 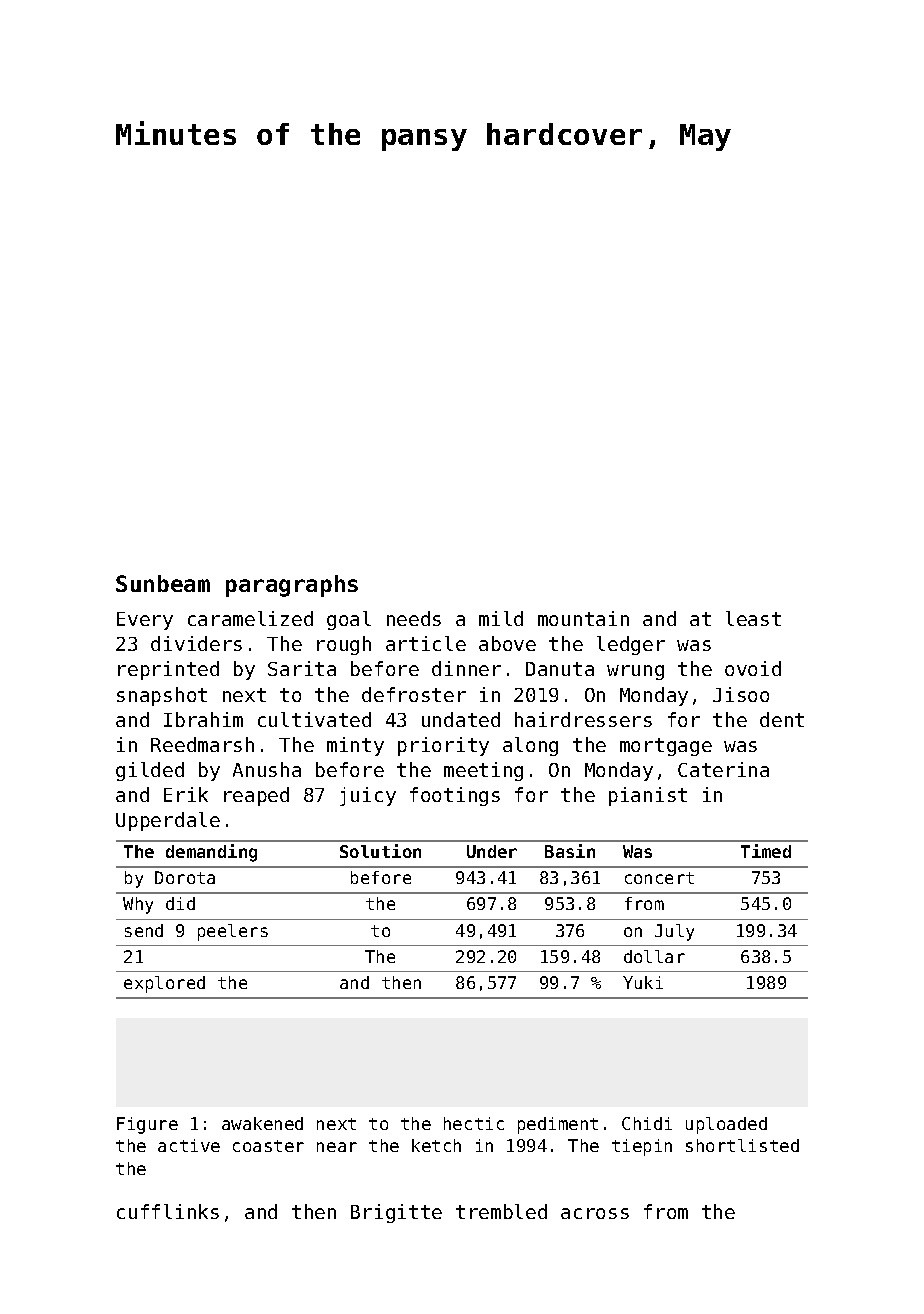 What do you see at coordinates (654, 956) in the screenshot?
I see `dollar` at bounding box center [654, 956].
